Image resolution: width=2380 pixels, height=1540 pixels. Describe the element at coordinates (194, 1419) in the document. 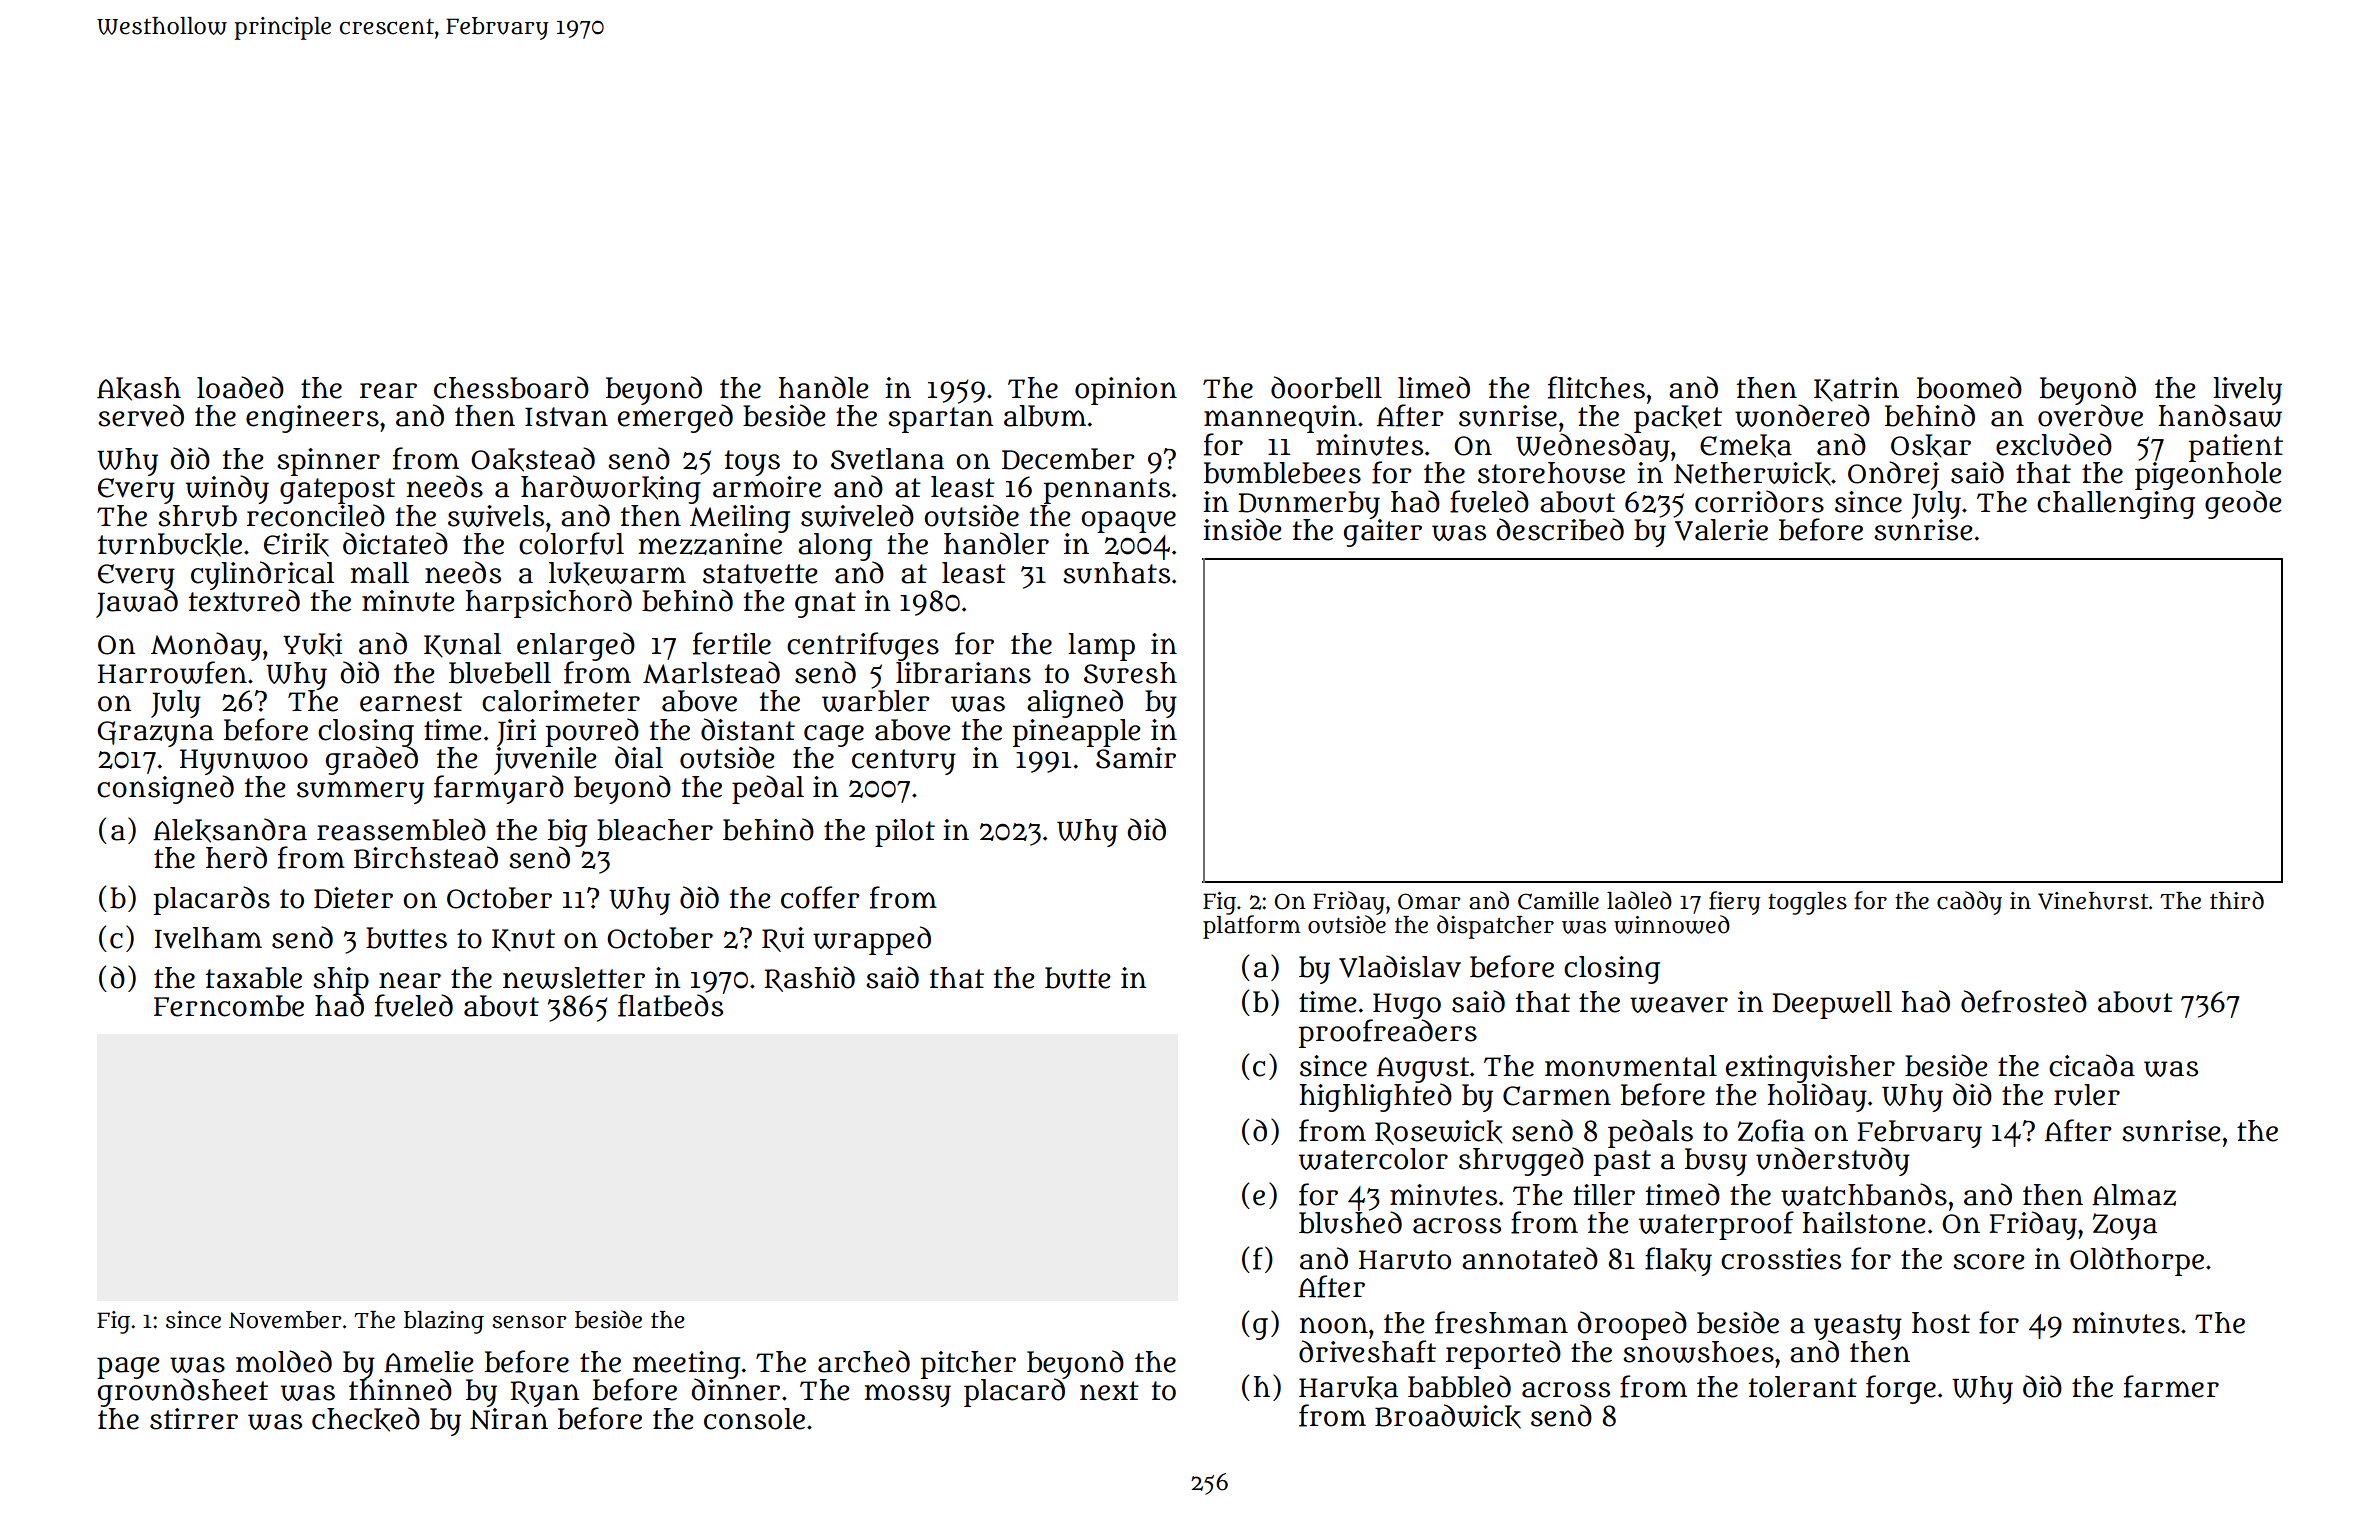

I see `stirrer` at that location.
